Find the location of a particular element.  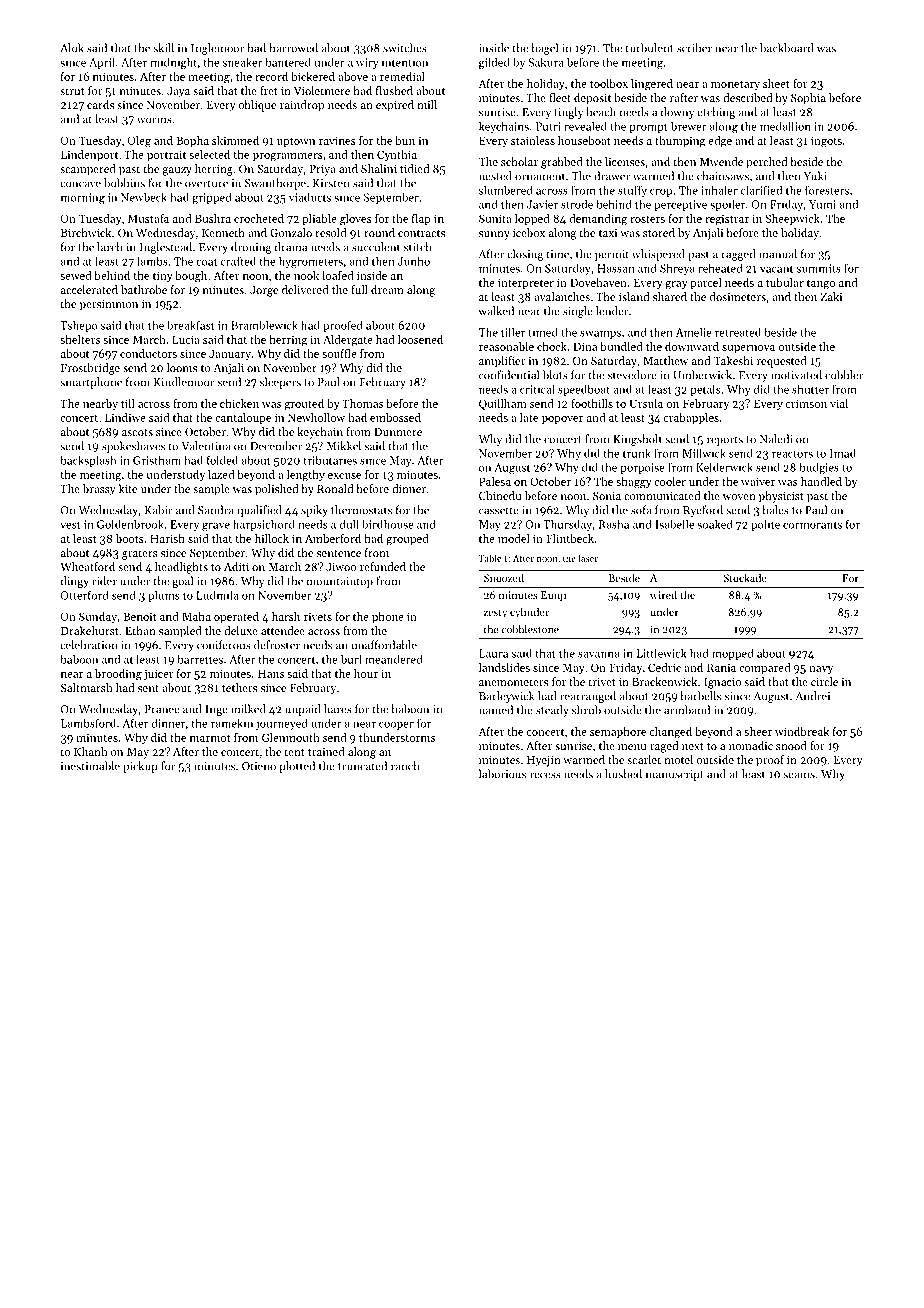

backboard is located at coordinates (786, 48).
